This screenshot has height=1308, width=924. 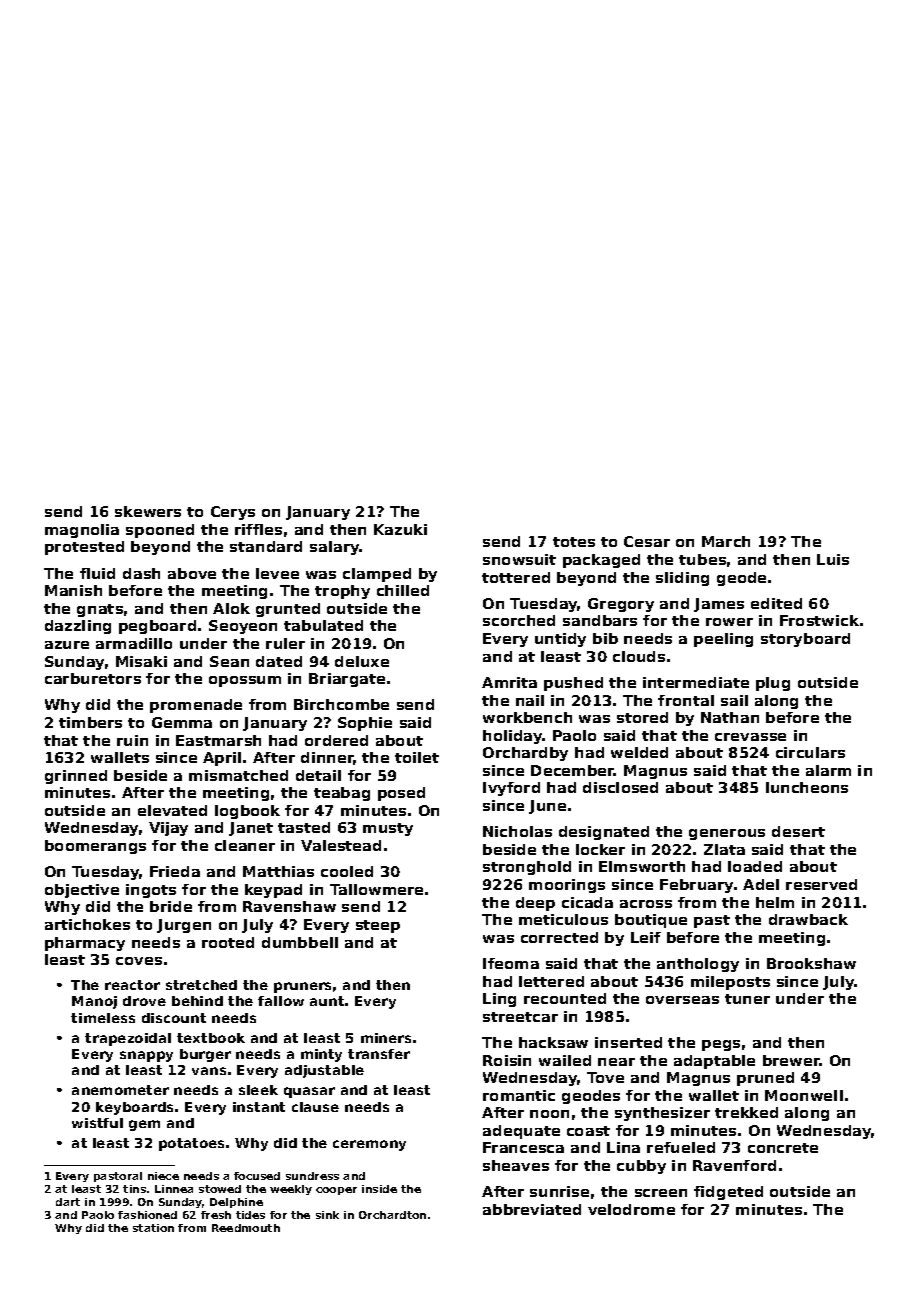 I want to click on drawback, so click(x=808, y=919).
